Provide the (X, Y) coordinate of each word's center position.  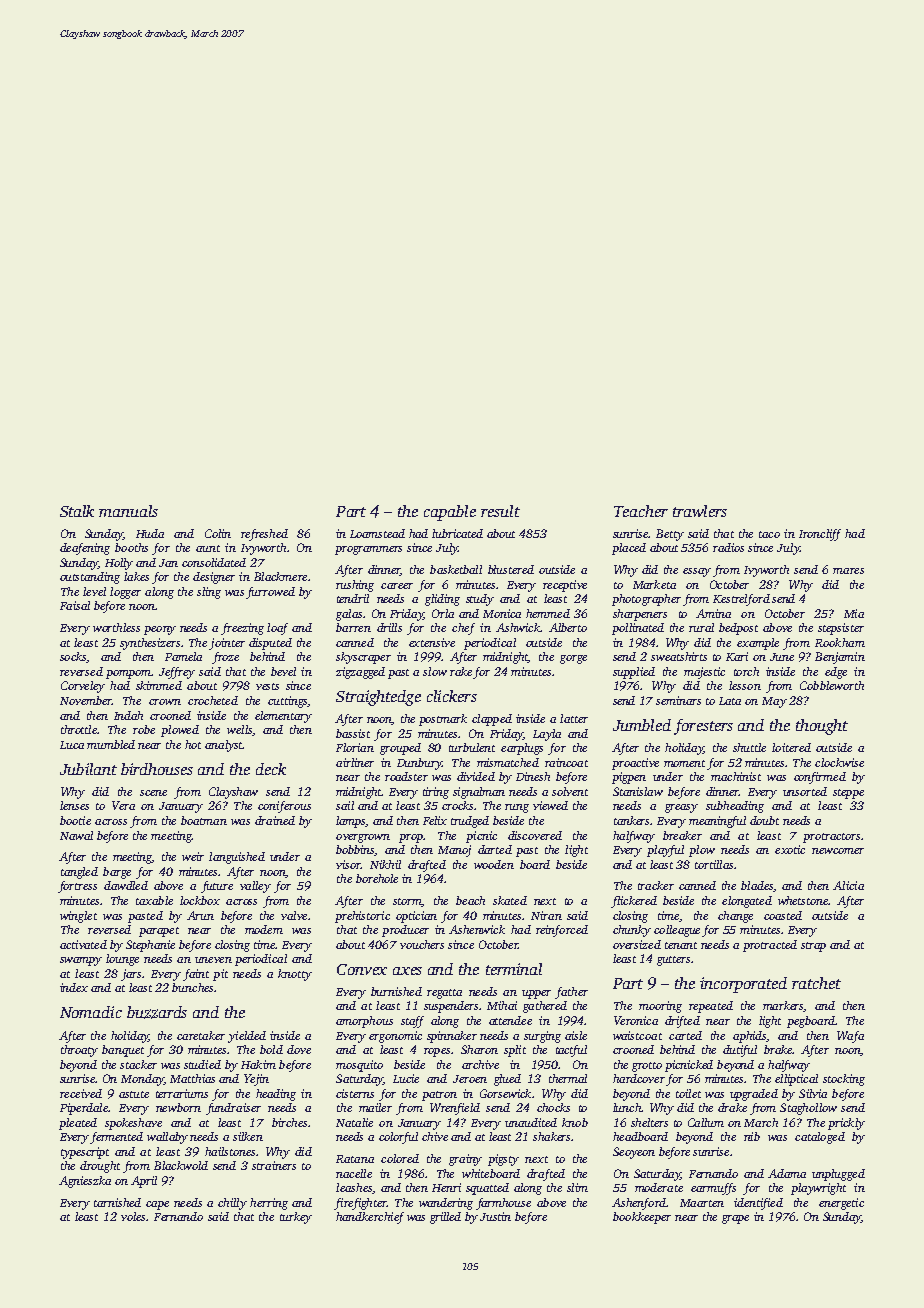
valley (255, 887)
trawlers (700, 511)
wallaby (167, 1138)
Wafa (850, 1037)
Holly (119, 564)
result (500, 511)
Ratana (355, 1159)
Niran (546, 915)
